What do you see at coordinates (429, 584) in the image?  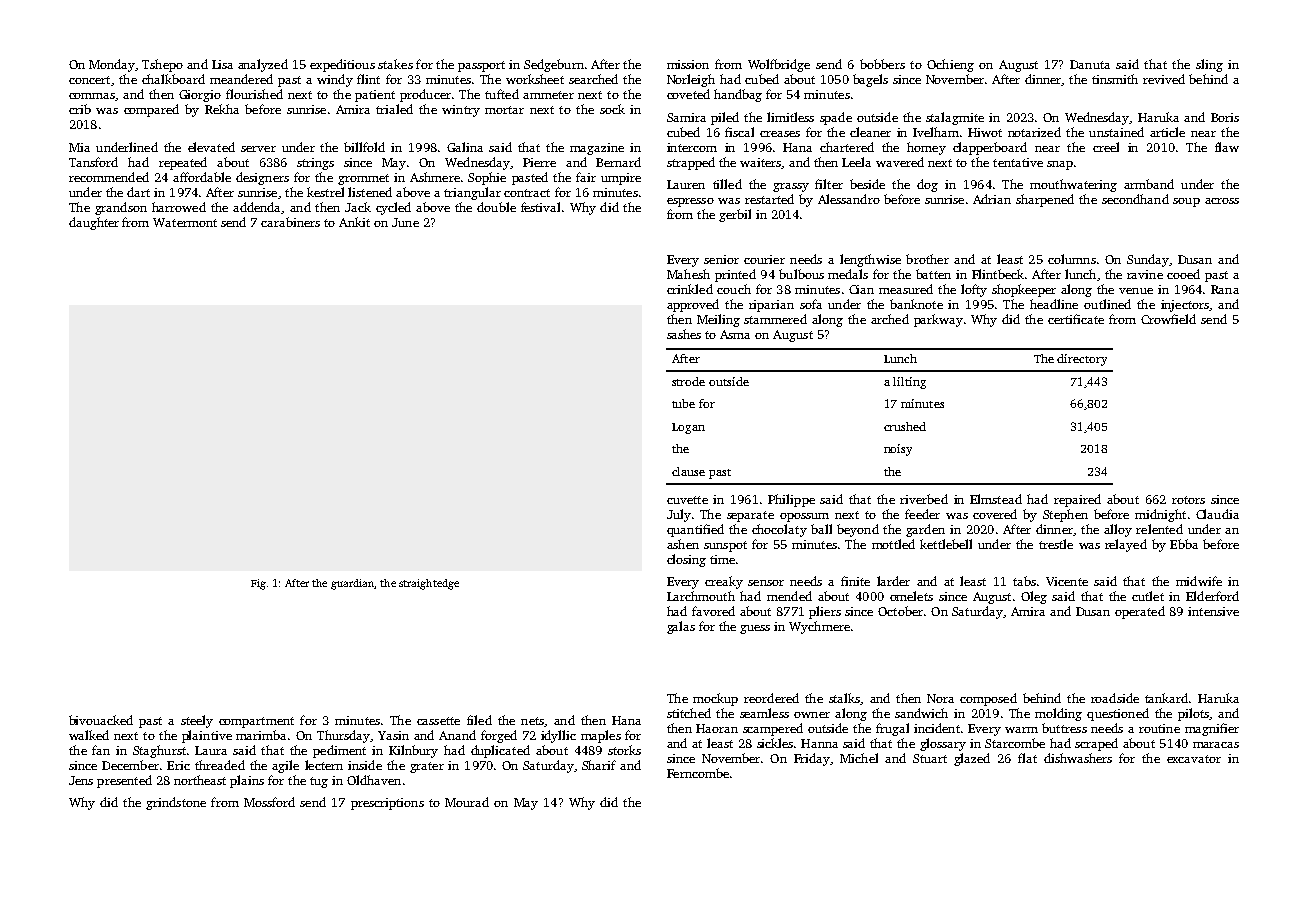 I see `straightedge` at bounding box center [429, 584].
